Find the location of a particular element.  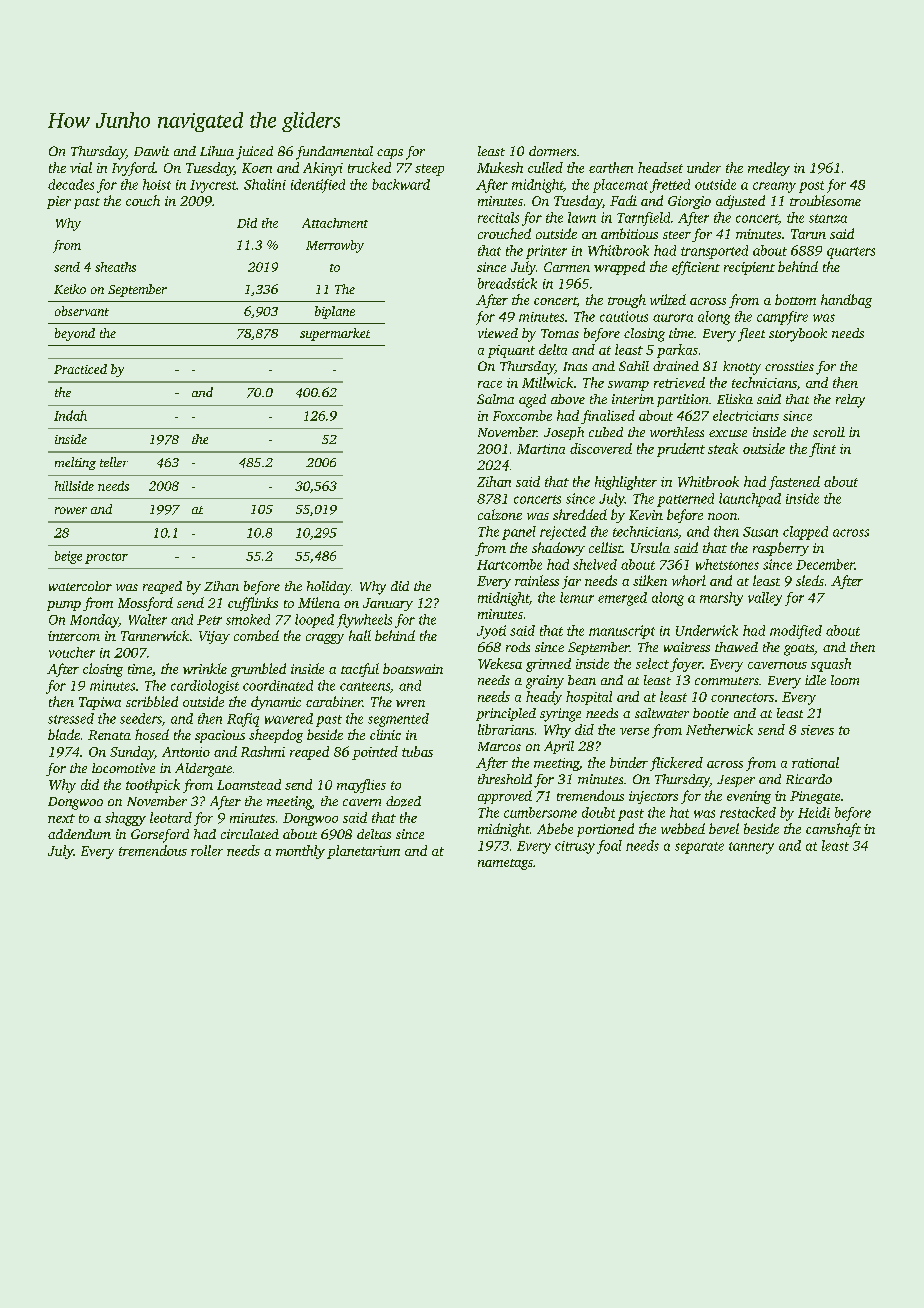

webbed is located at coordinates (683, 828).
